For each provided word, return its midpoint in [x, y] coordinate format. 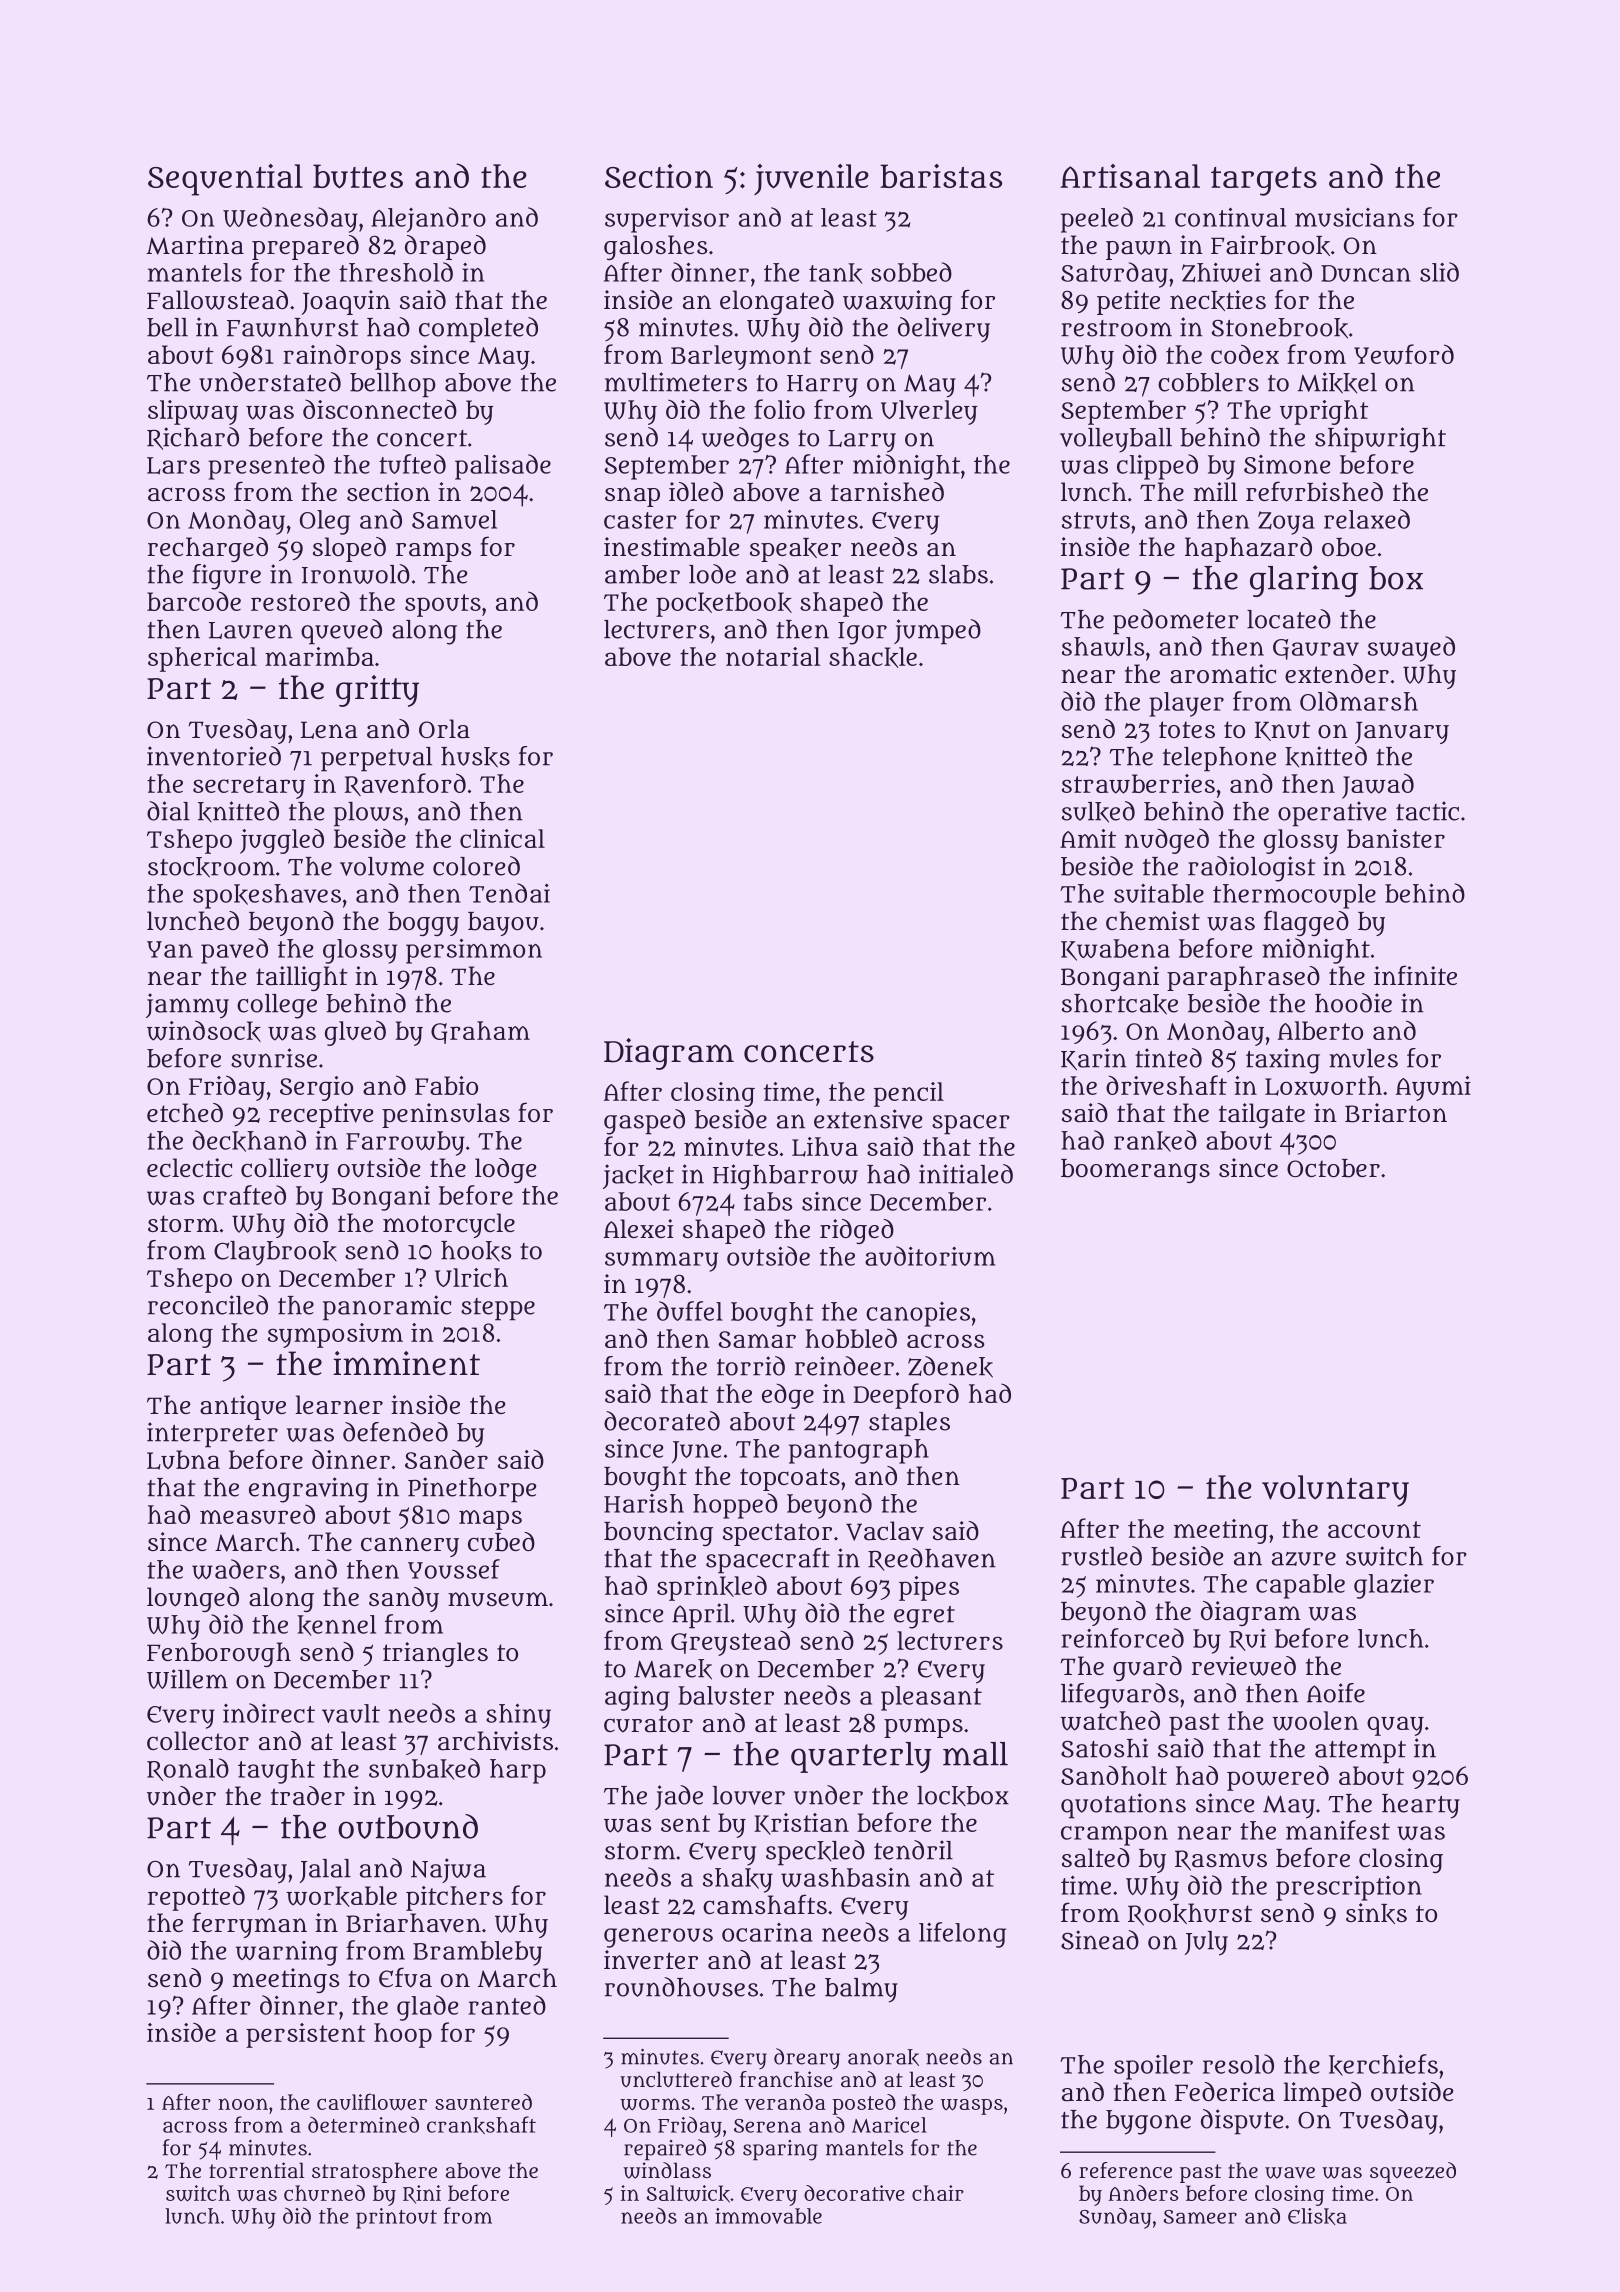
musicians [1354, 217]
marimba [319, 656]
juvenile [811, 179]
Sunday [1115, 2218]
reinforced [1122, 1638]
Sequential [225, 180]
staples [909, 1424]
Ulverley [929, 412]
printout [396, 2218]
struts [1096, 520]
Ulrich [471, 1277]
